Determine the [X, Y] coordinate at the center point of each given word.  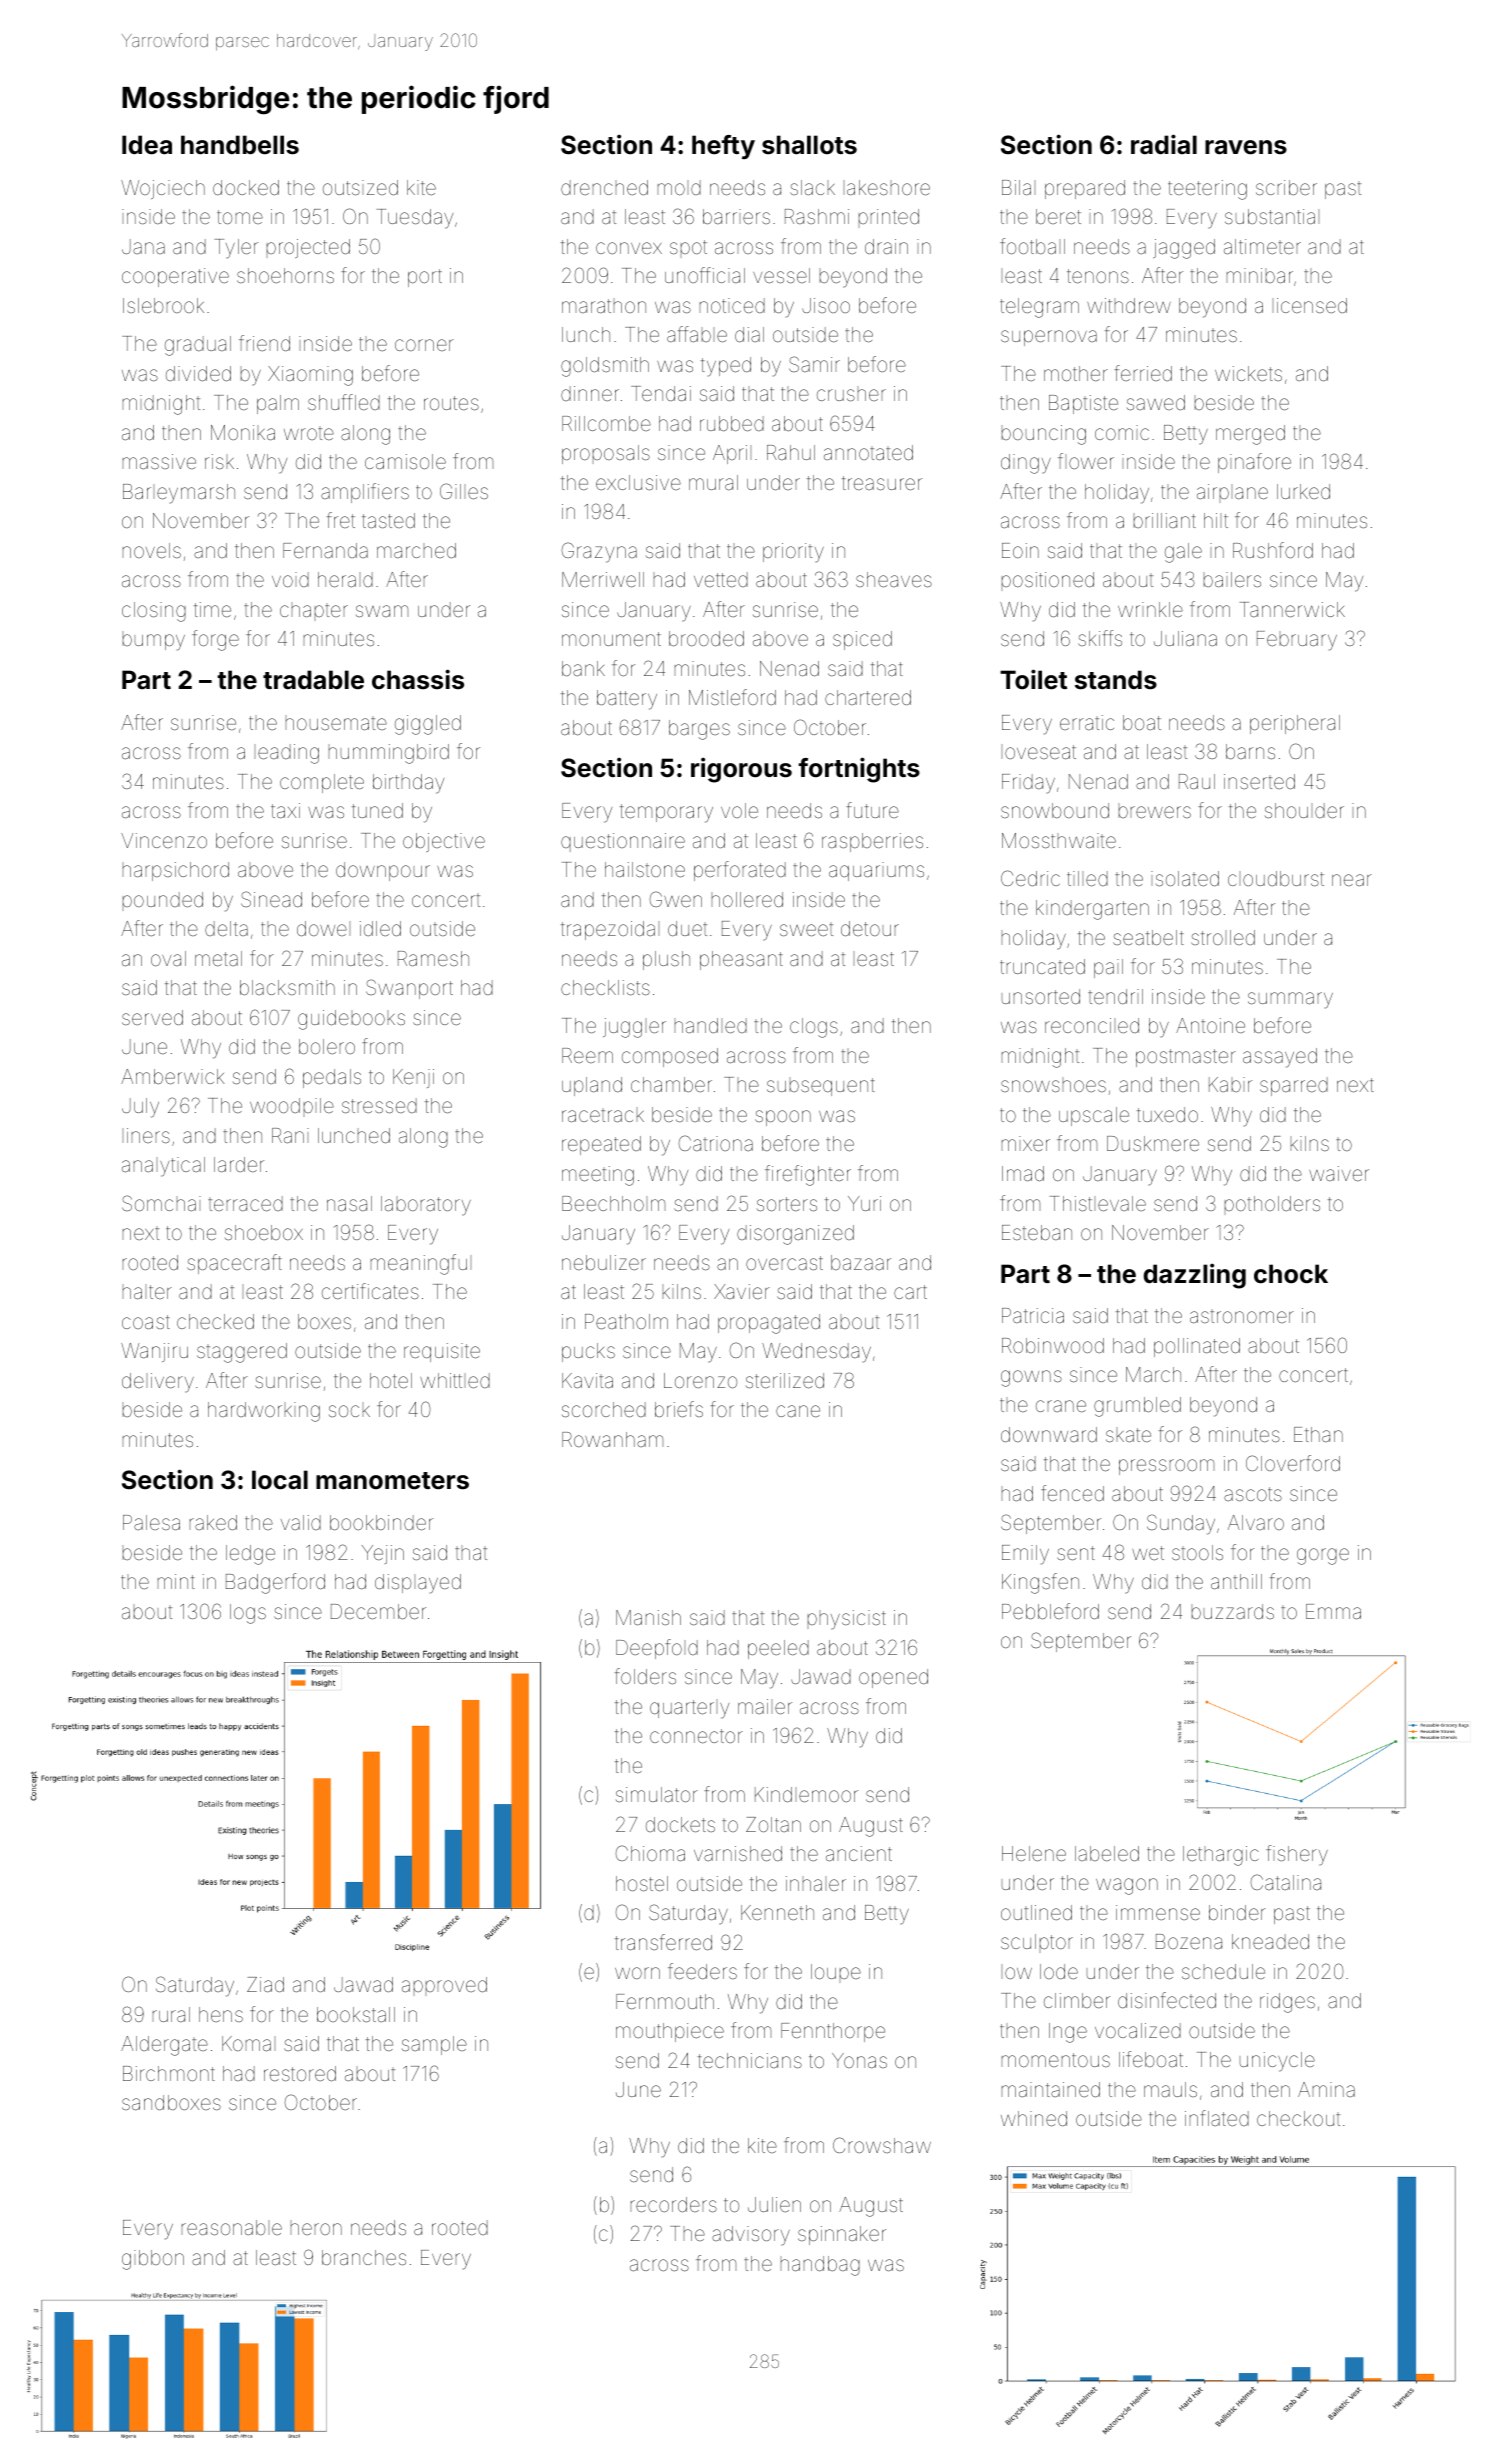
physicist [847, 1620]
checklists [605, 987]
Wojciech [163, 189]
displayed [418, 1584]
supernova [1049, 338]
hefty [723, 147]
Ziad [265, 1984]
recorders [674, 2204]
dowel [322, 928]
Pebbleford [1050, 1611]
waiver [1339, 1173]
